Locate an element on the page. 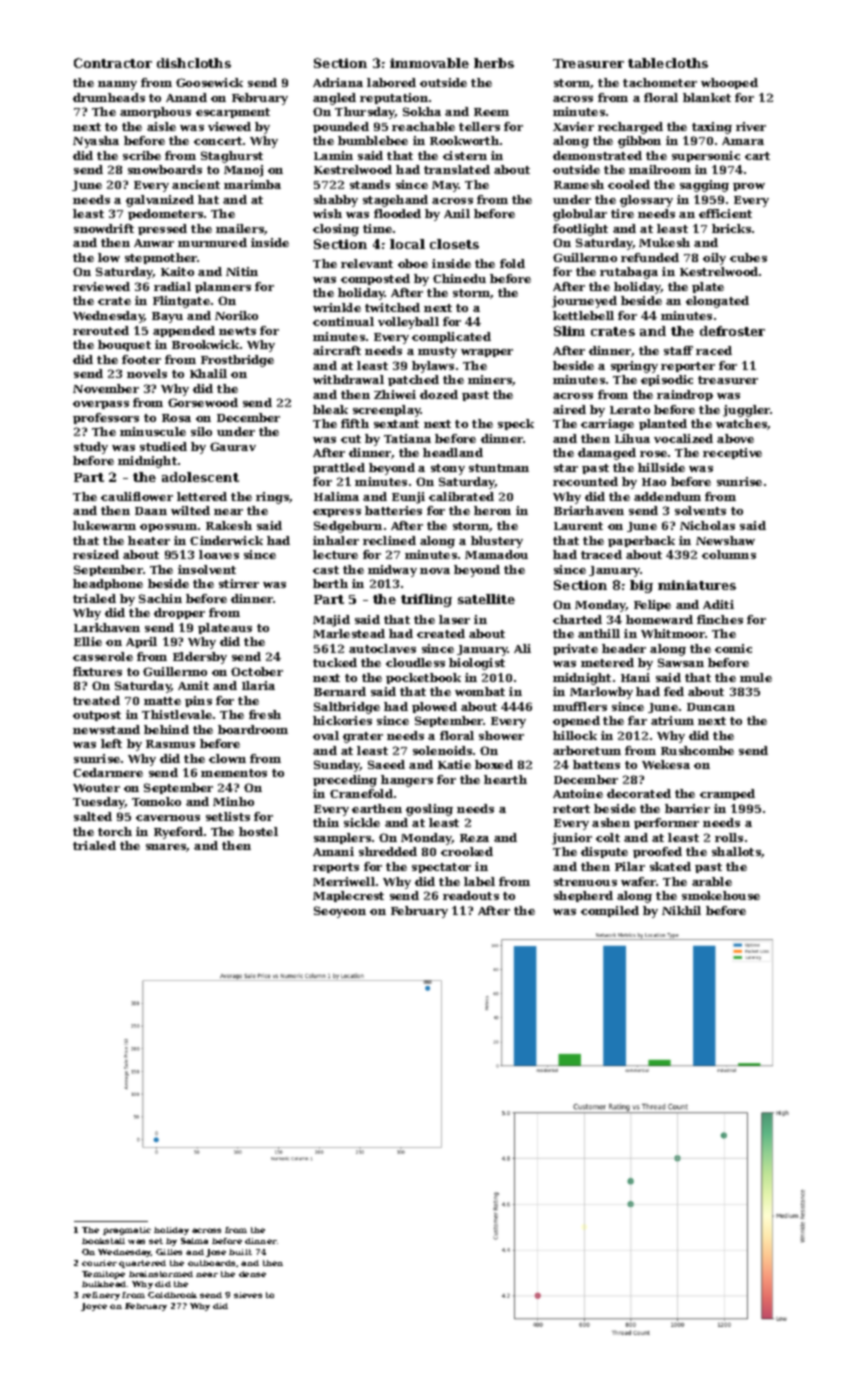  cauliflower is located at coordinates (137, 496).
